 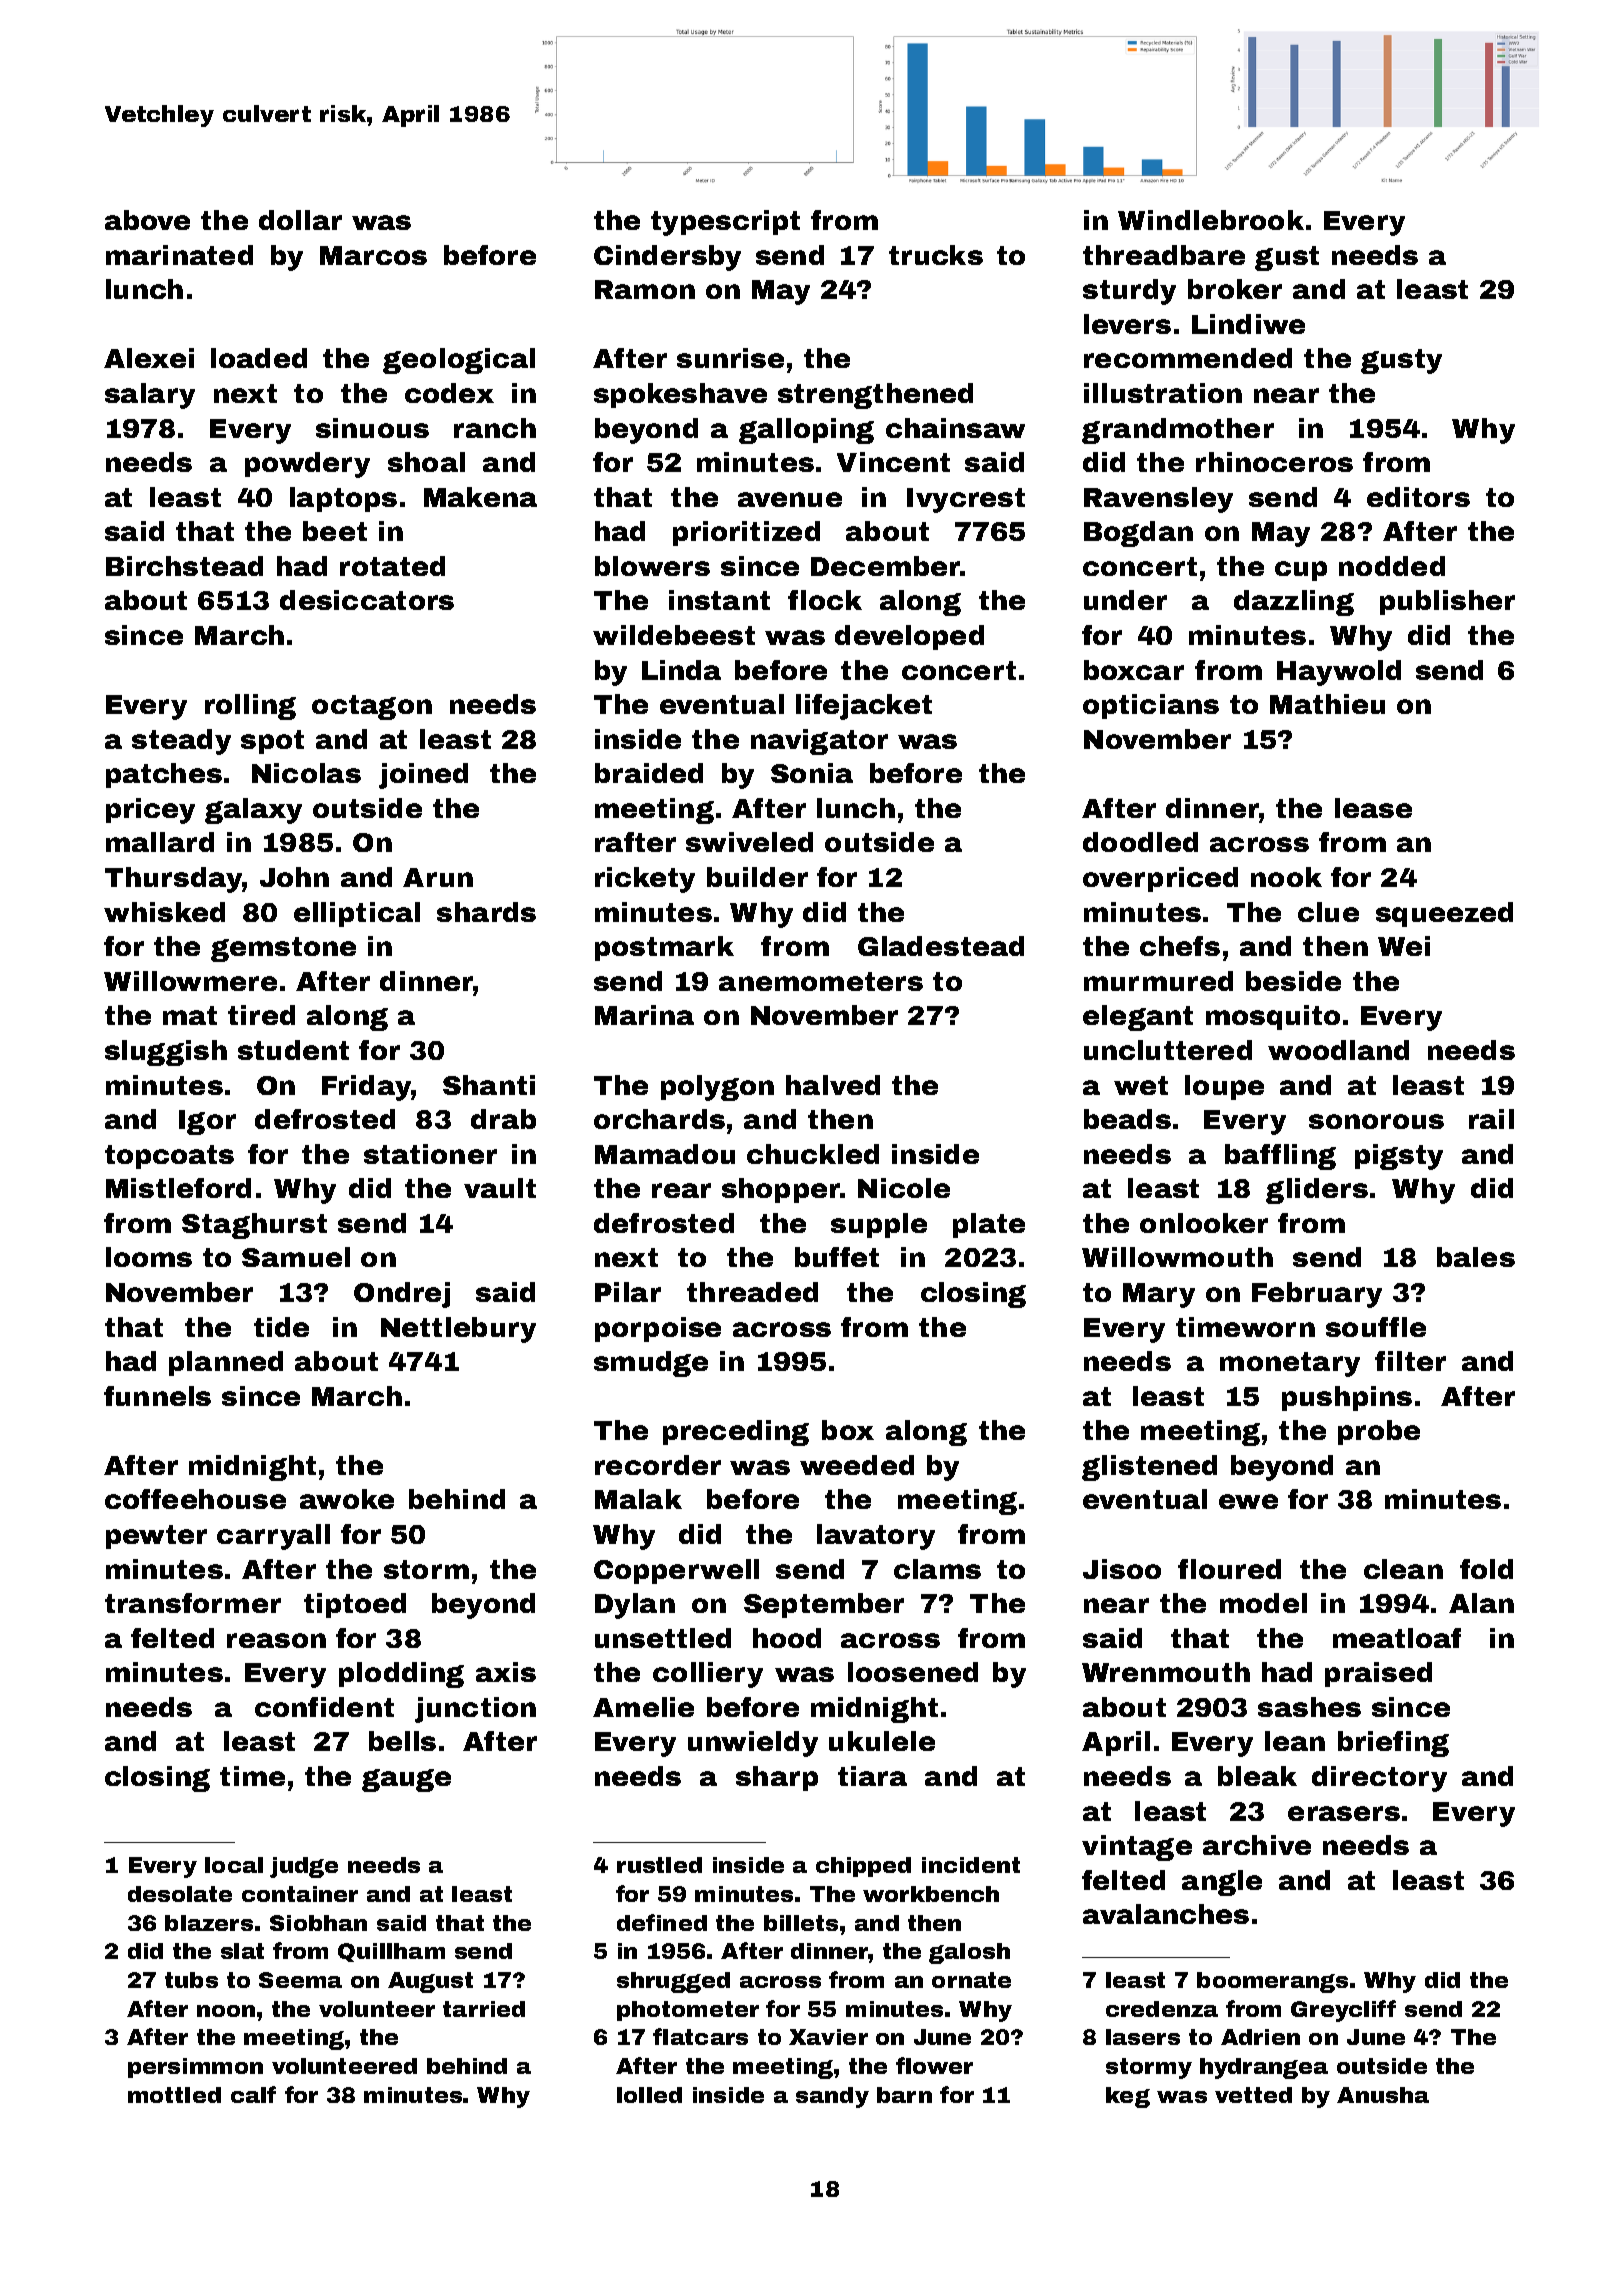 What do you see at coordinates (1253, 2095) in the screenshot?
I see `vetted` at bounding box center [1253, 2095].
